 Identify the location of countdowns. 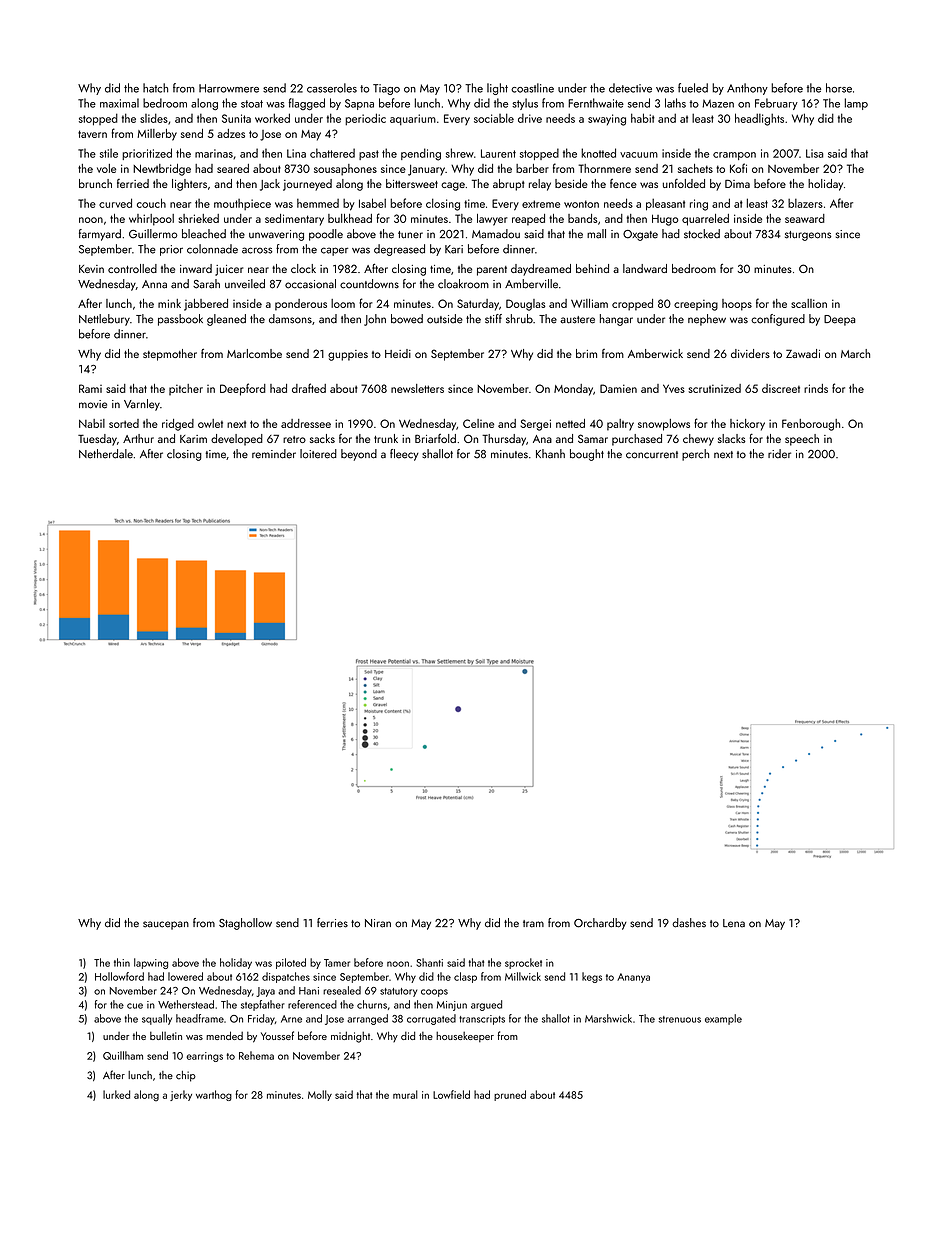
(369, 284).
